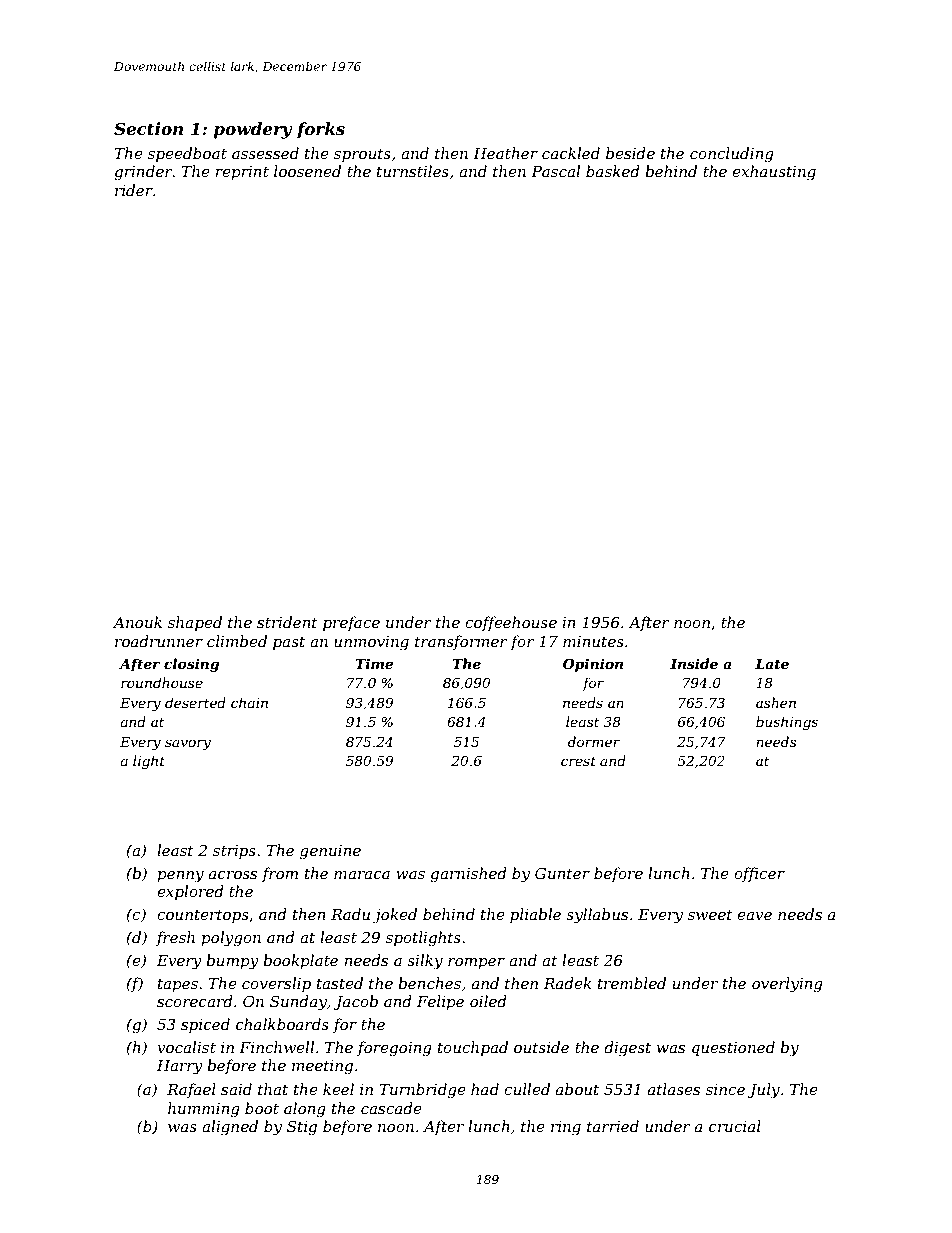 The image size is (952, 1233). I want to click on Heather, so click(505, 153).
